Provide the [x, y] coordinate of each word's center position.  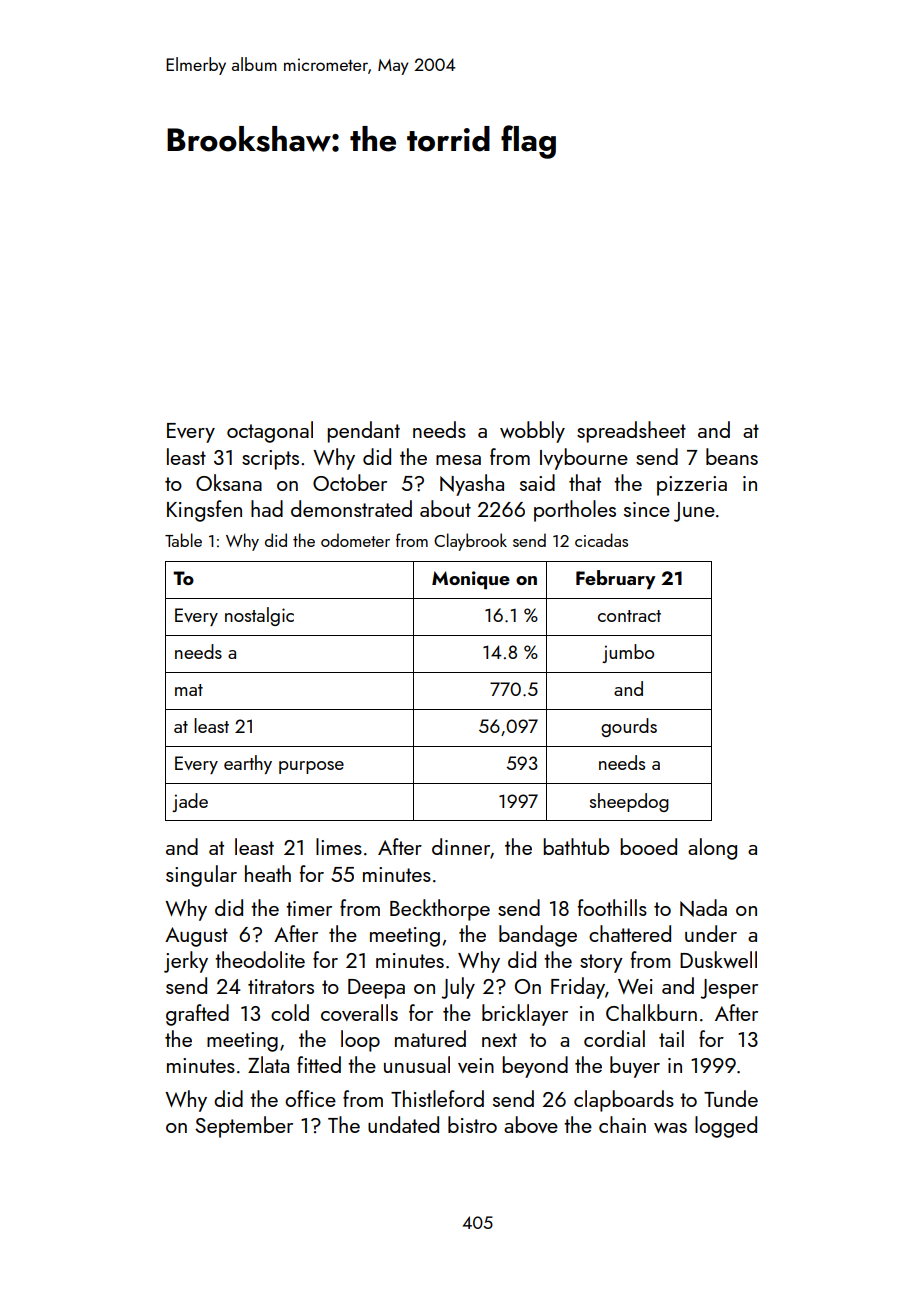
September [244, 1127]
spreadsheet [631, 432]
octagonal [270, 432]
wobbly [532, 432]
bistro [472, 1124]
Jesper [729, 989]
